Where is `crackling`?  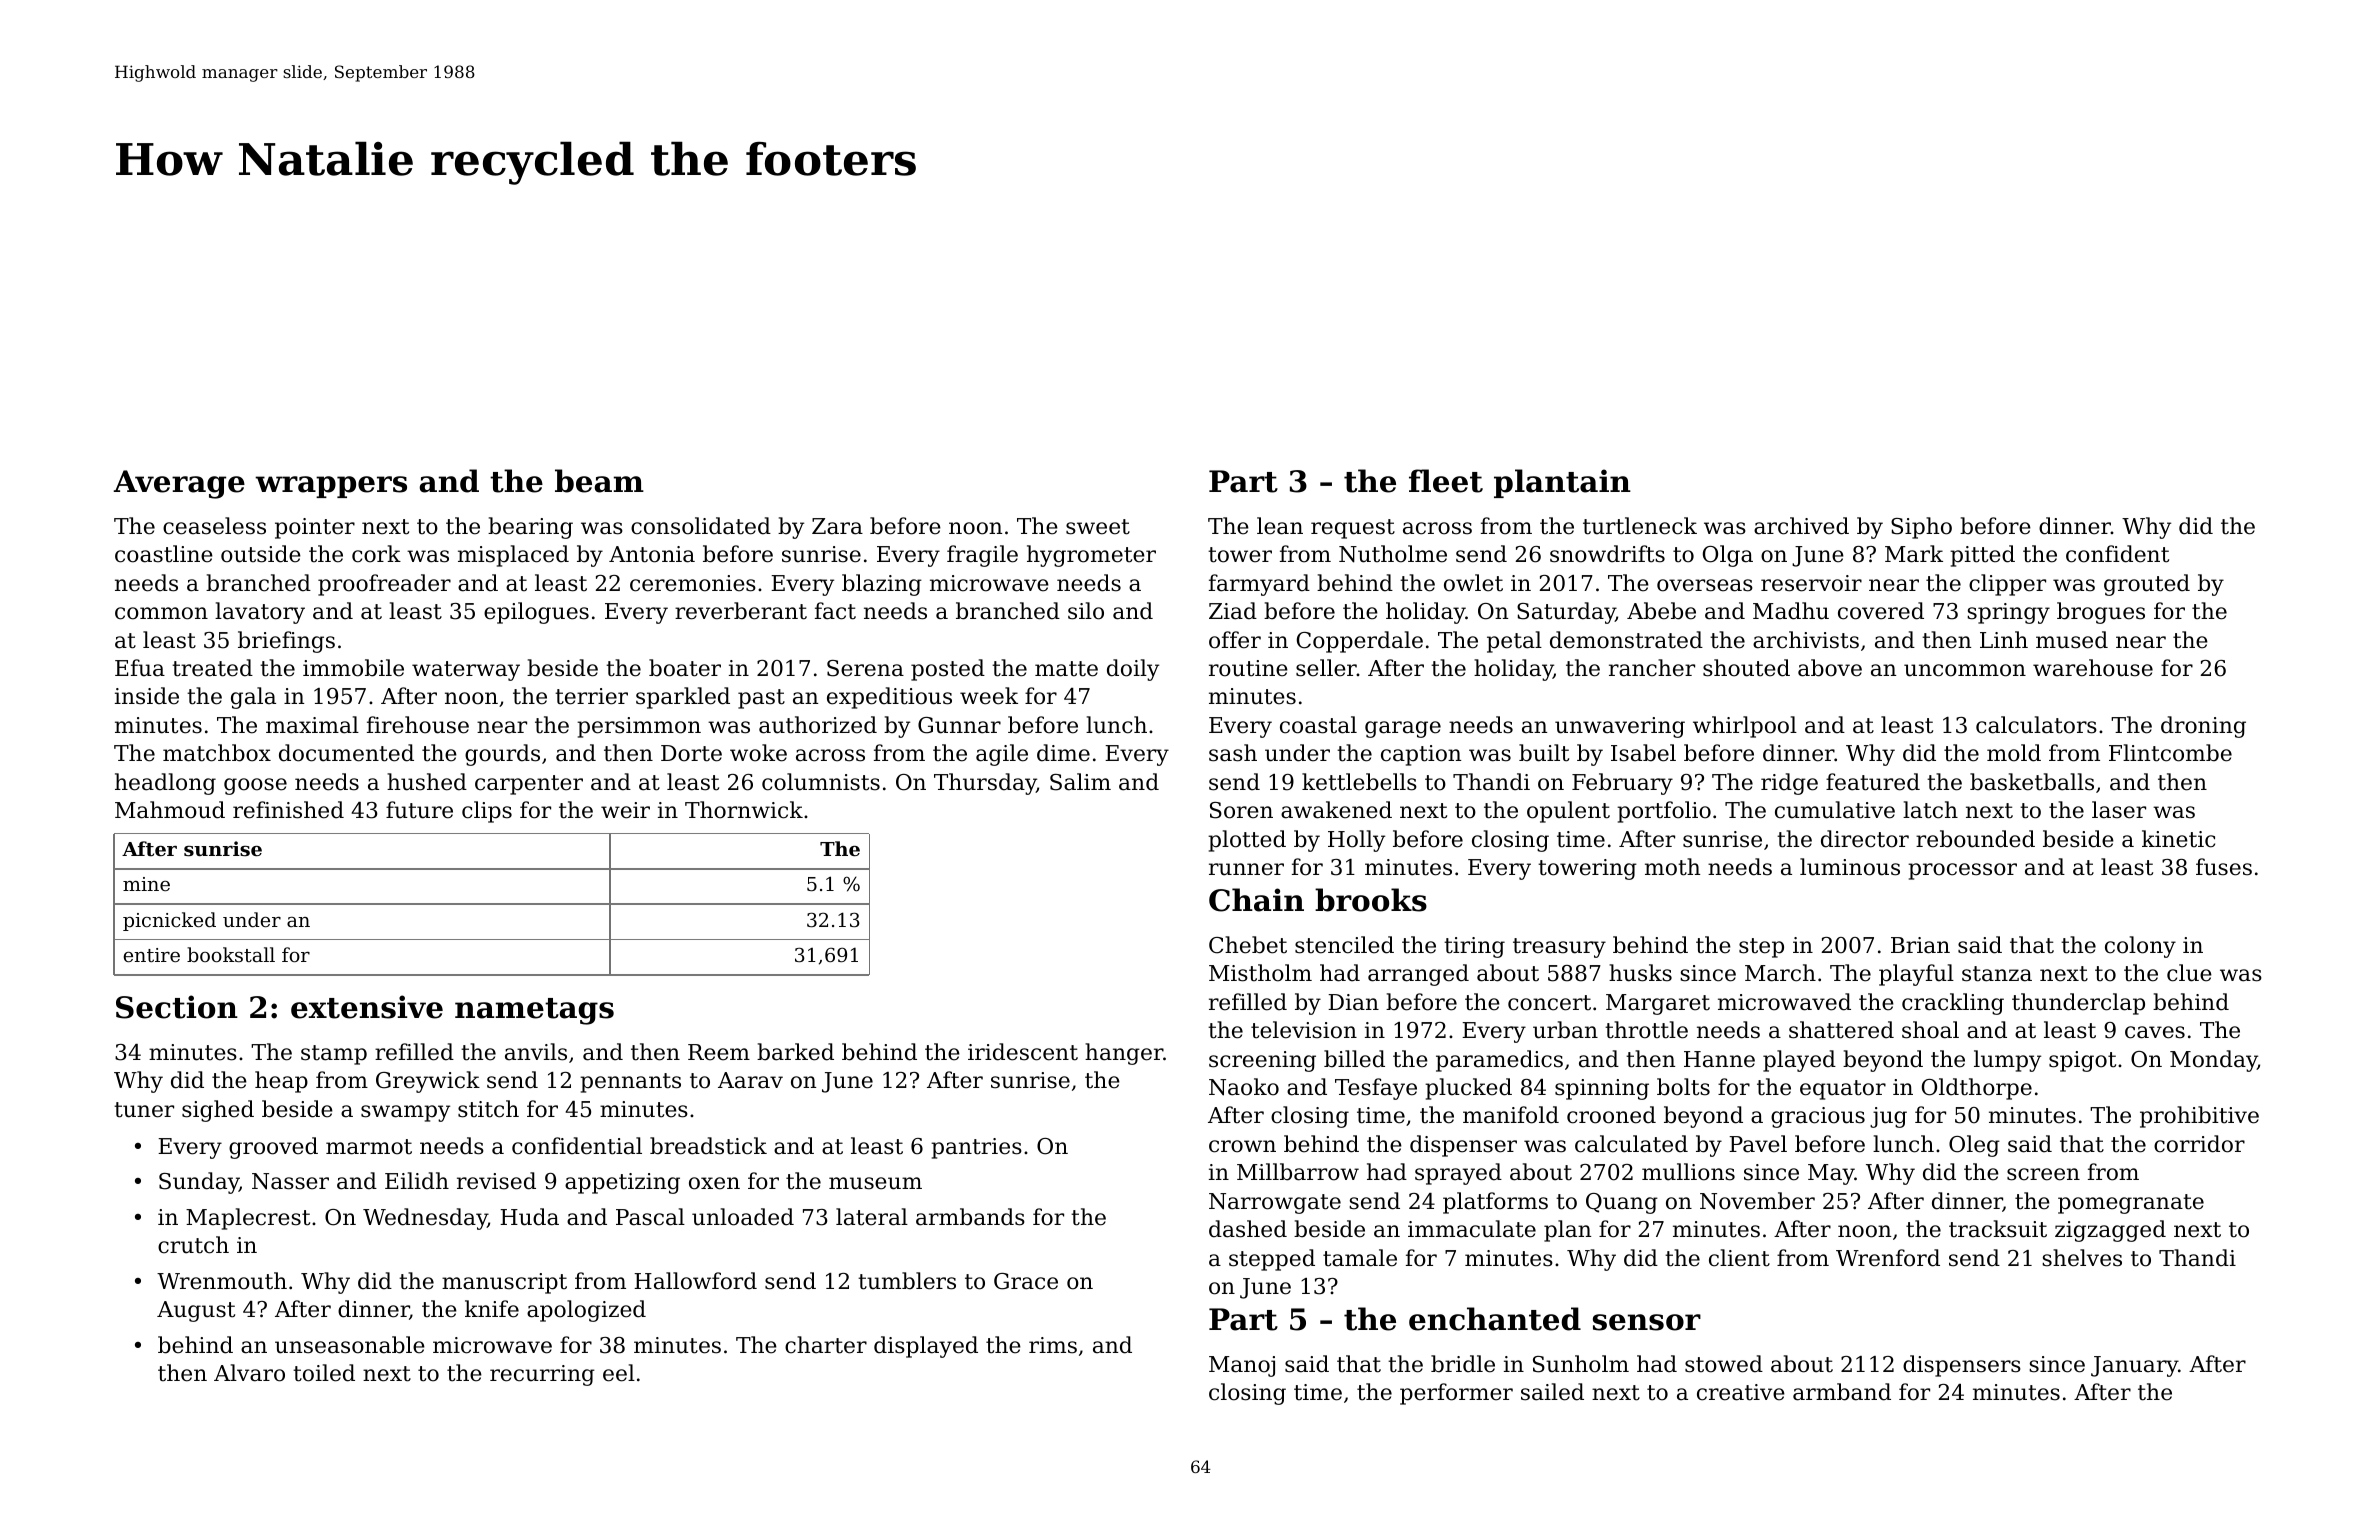
crackling is located at coordinates (1953, 1004).
